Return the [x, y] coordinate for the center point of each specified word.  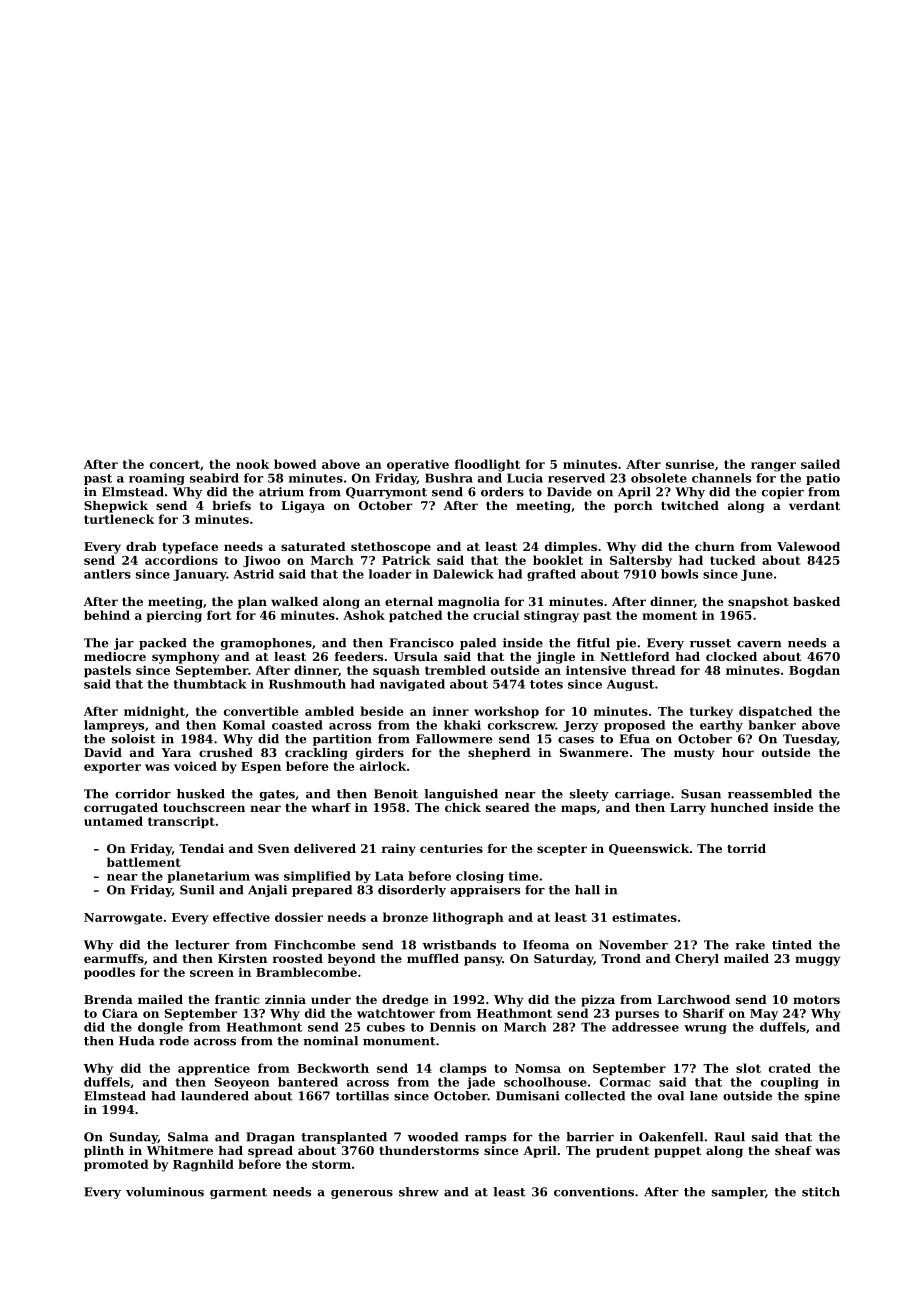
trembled [455, 670]
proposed [634, 726]
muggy [817, 961]
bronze [405, 917]
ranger [773, 467]
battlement [144, 862]
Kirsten [242, 958]
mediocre [115, 656]
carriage [642, 795]
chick [463, 807]
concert [175, 464]
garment [238, 1193]
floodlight [487, 465]
